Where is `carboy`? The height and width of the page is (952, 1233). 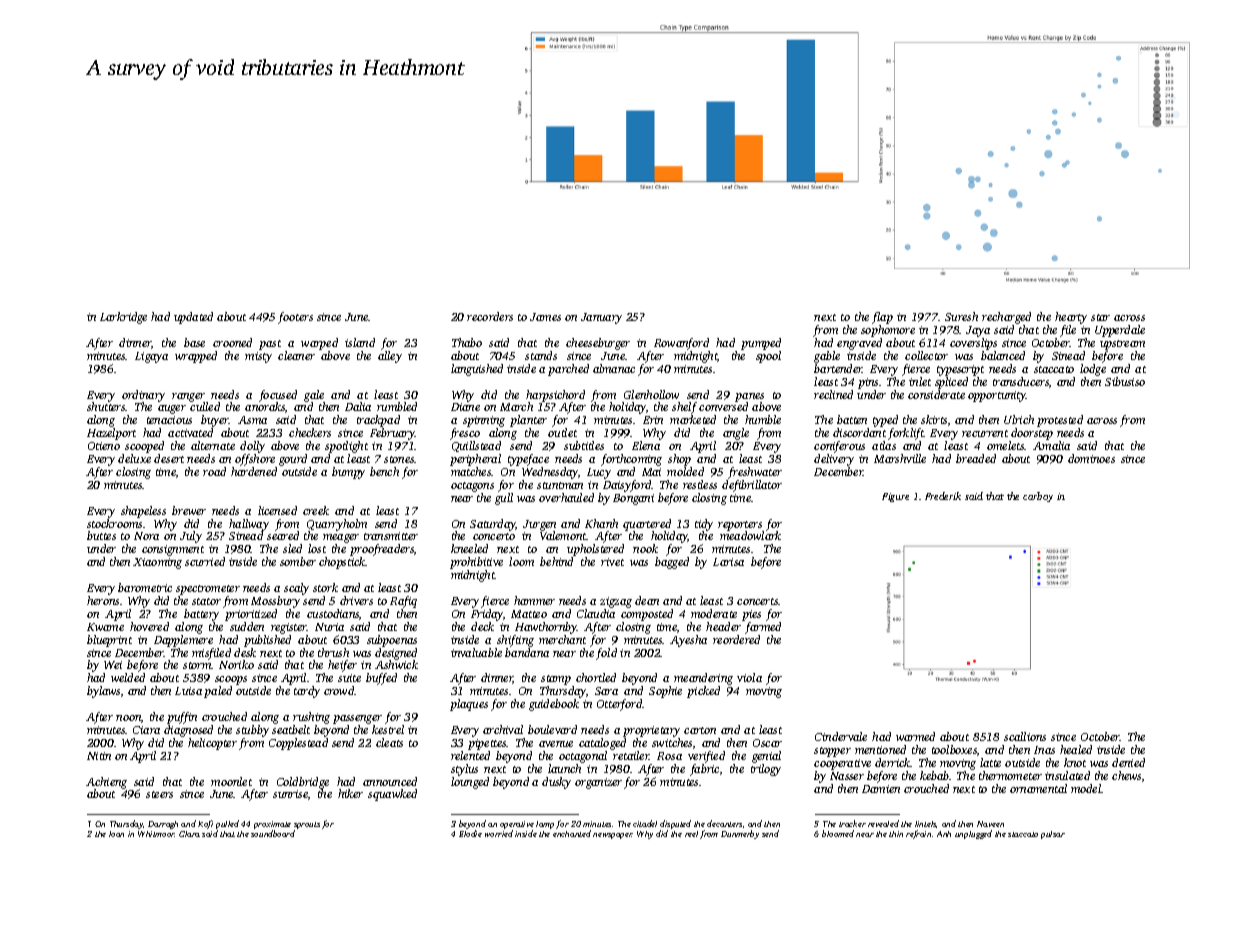 carboy is located at coordinates (1038, 497).
